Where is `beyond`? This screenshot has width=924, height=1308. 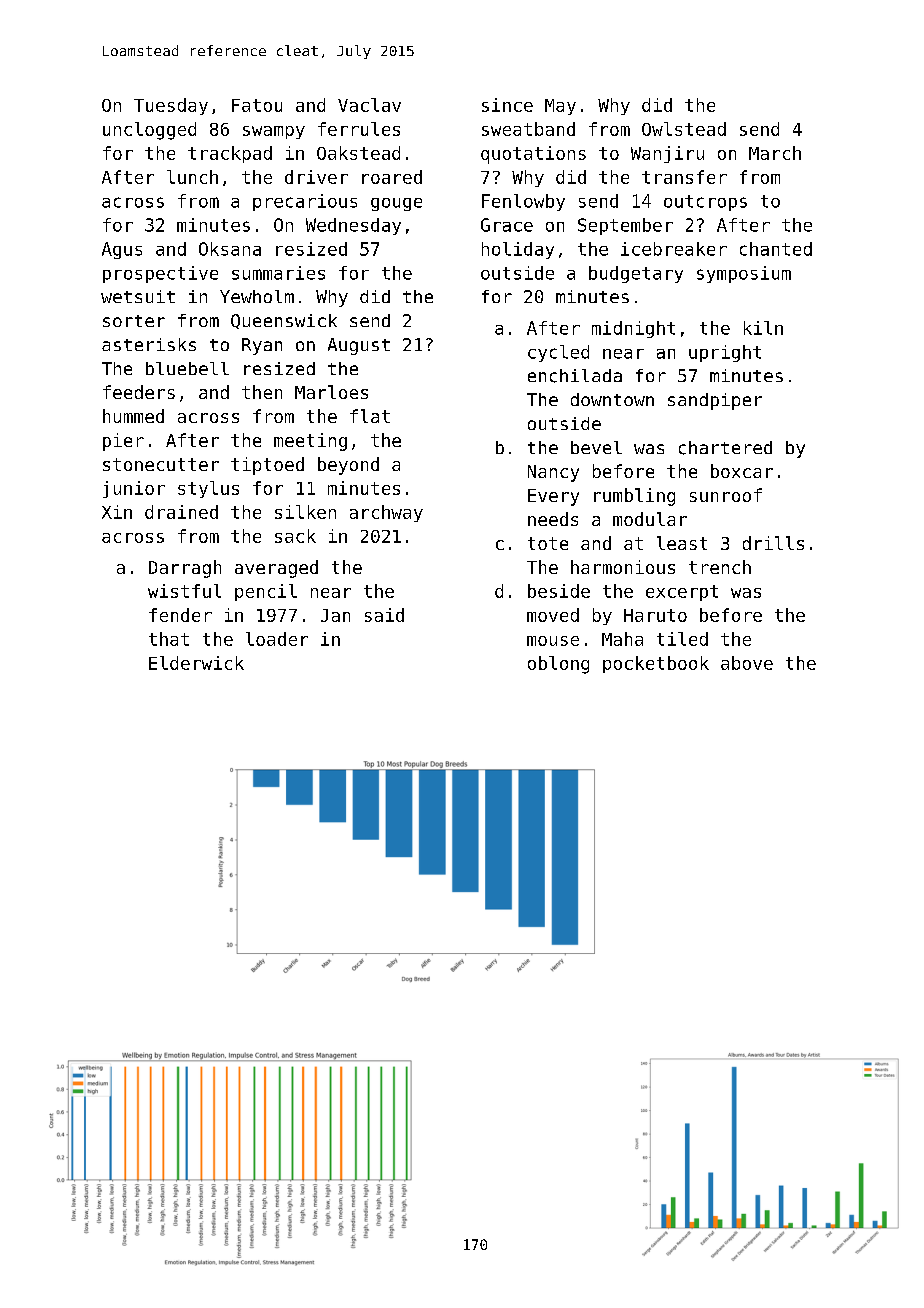 beyond is located at coordinates (348, 466).
